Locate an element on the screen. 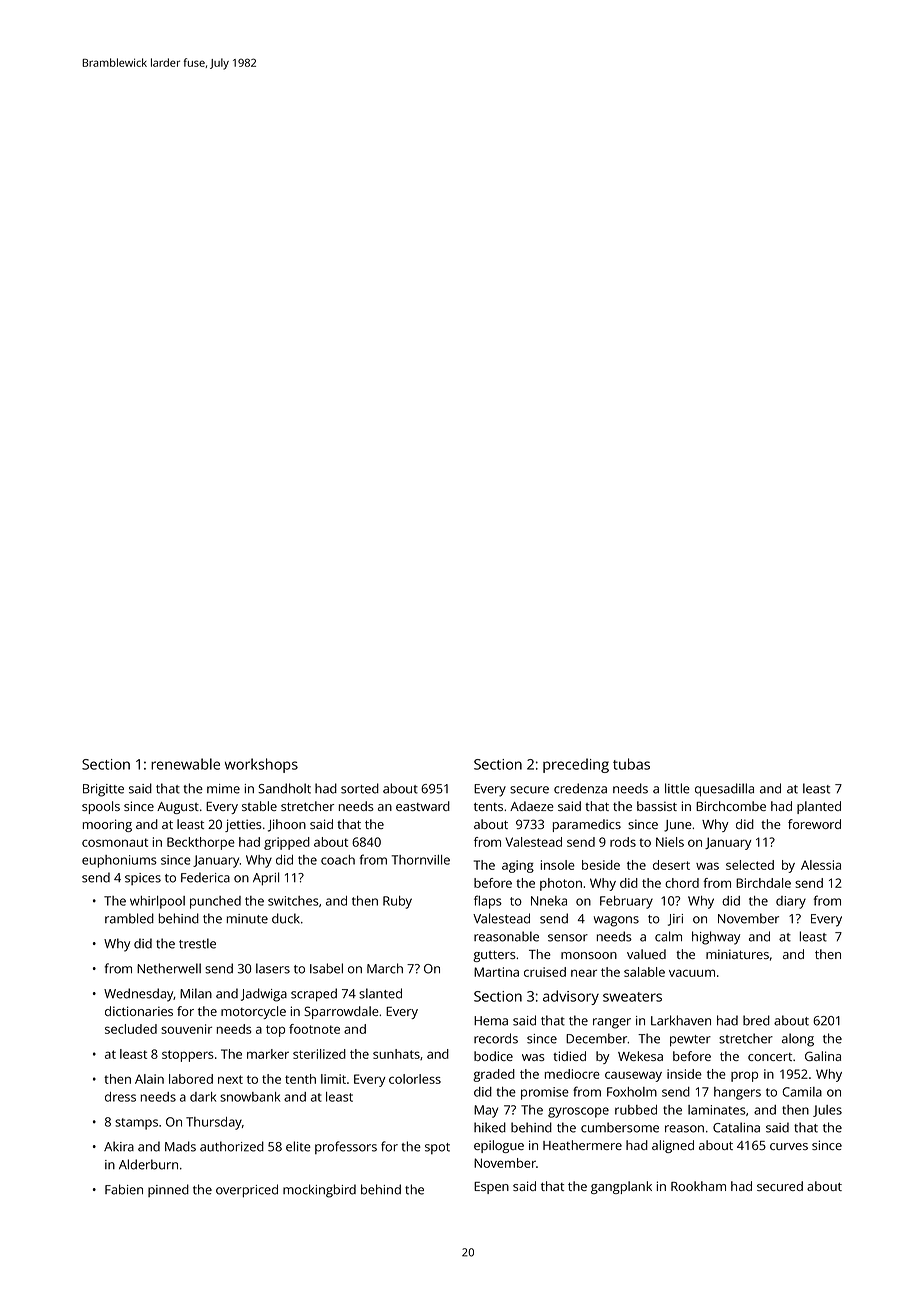 The image size is (924, 1308). limit is located at coordinates (333, 1079).
